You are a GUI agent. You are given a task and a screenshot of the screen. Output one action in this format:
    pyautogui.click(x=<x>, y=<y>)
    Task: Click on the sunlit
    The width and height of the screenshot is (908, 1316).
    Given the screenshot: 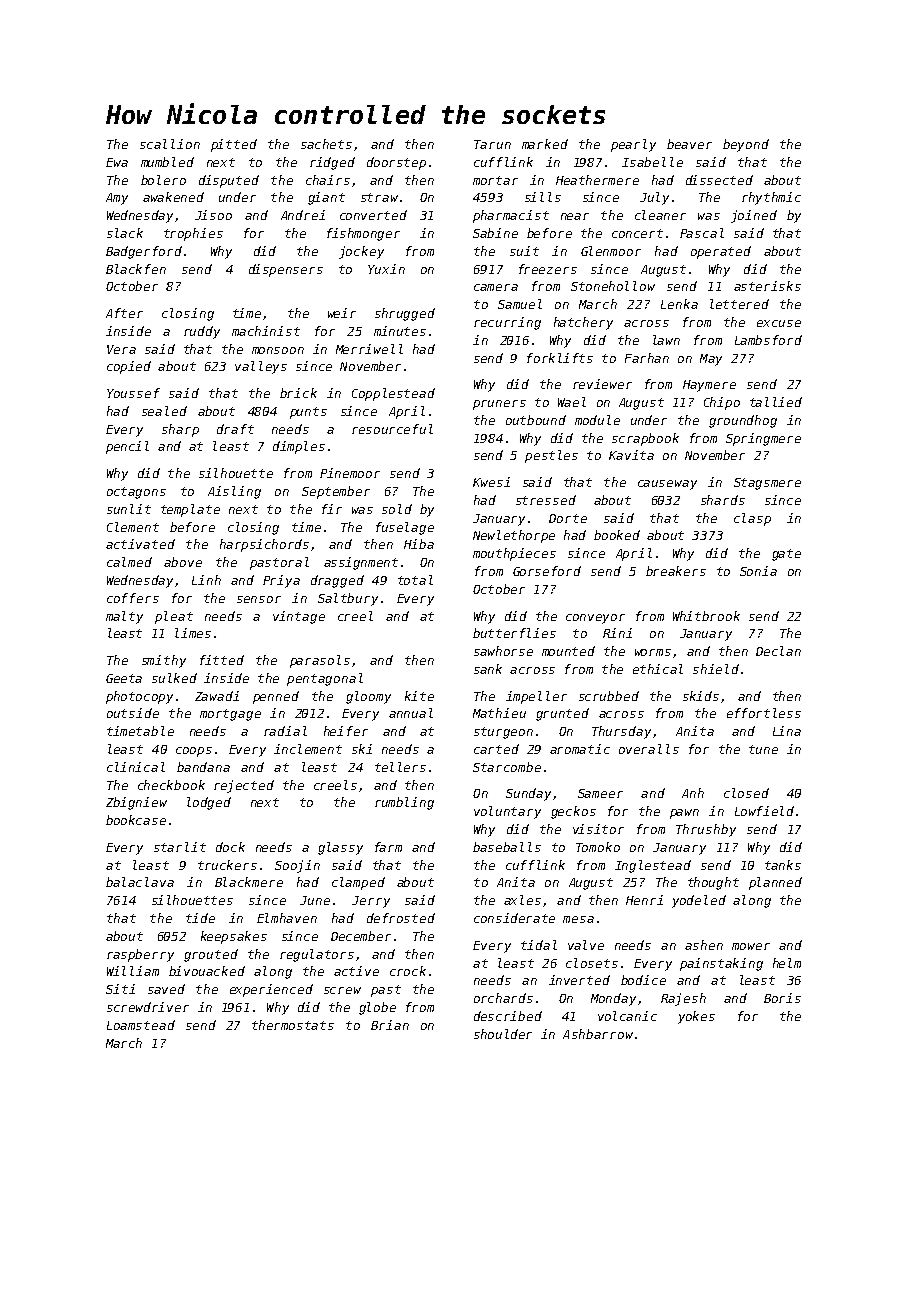 What is the action you would take?
    pyautogui.click(x=129, y=509)
